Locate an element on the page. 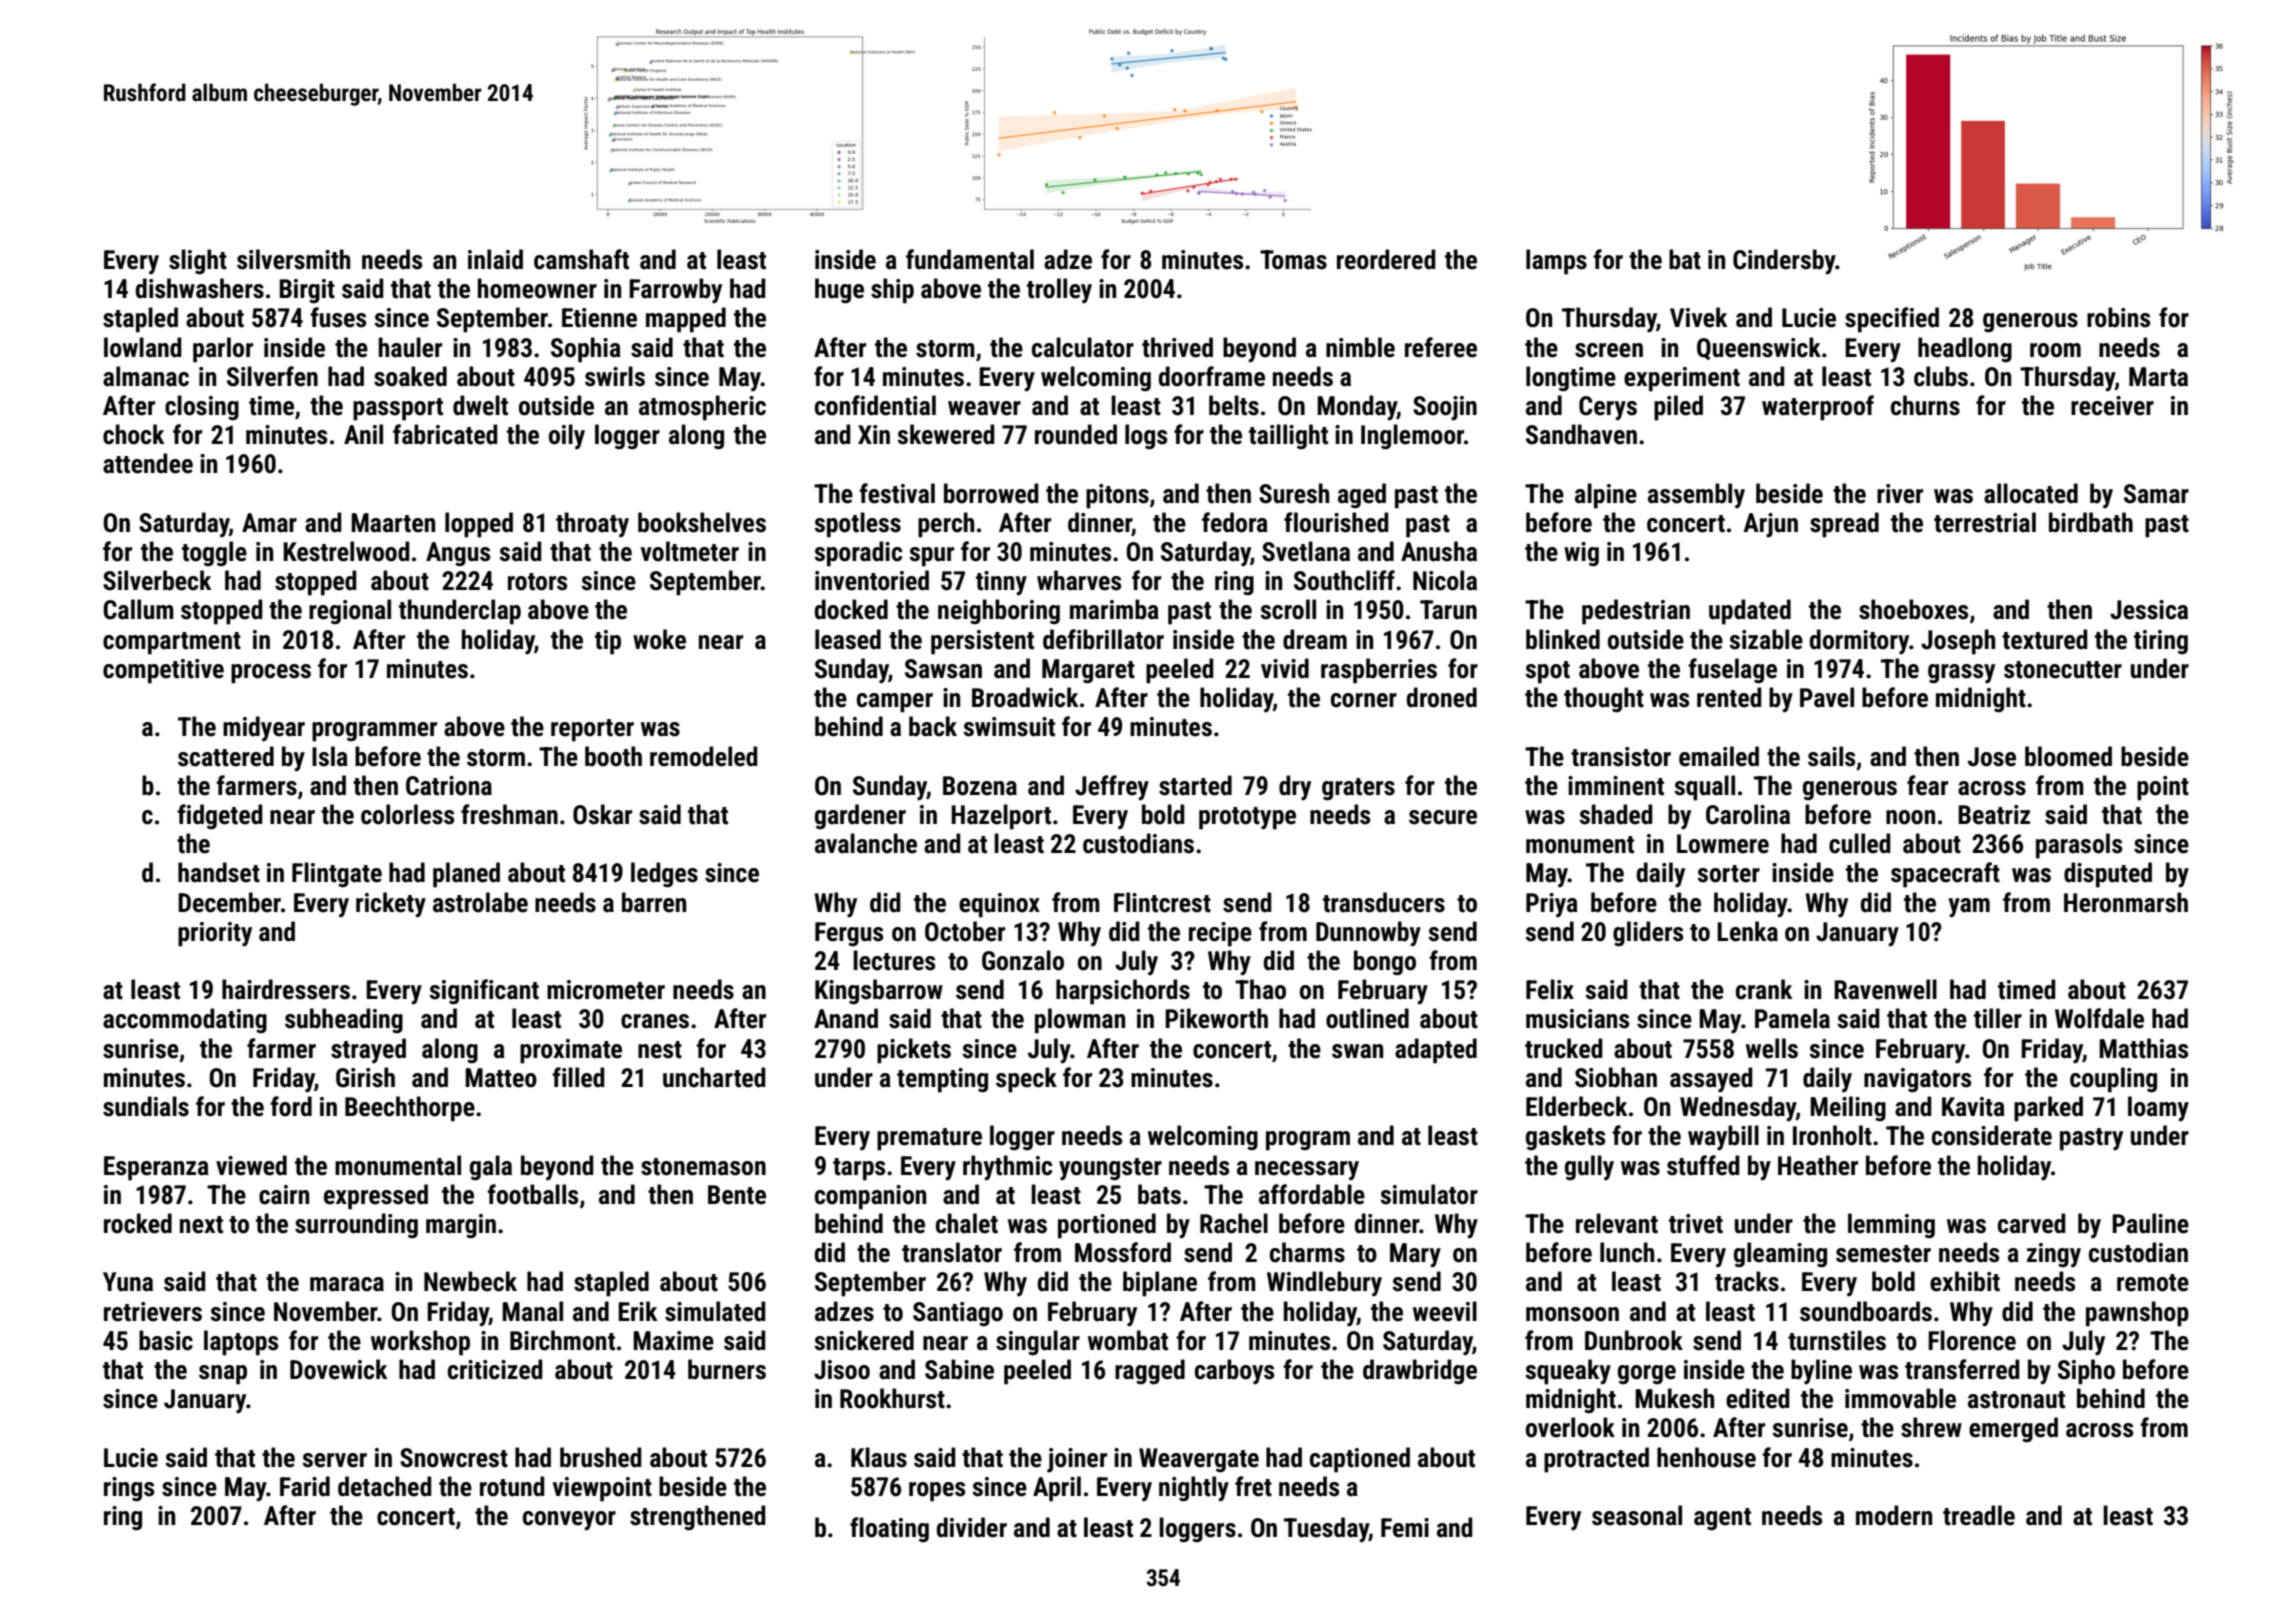 Image resolution: width=2292 pixels, height=1620 pixels. protracted is located at coordinates (1596, 1460).
